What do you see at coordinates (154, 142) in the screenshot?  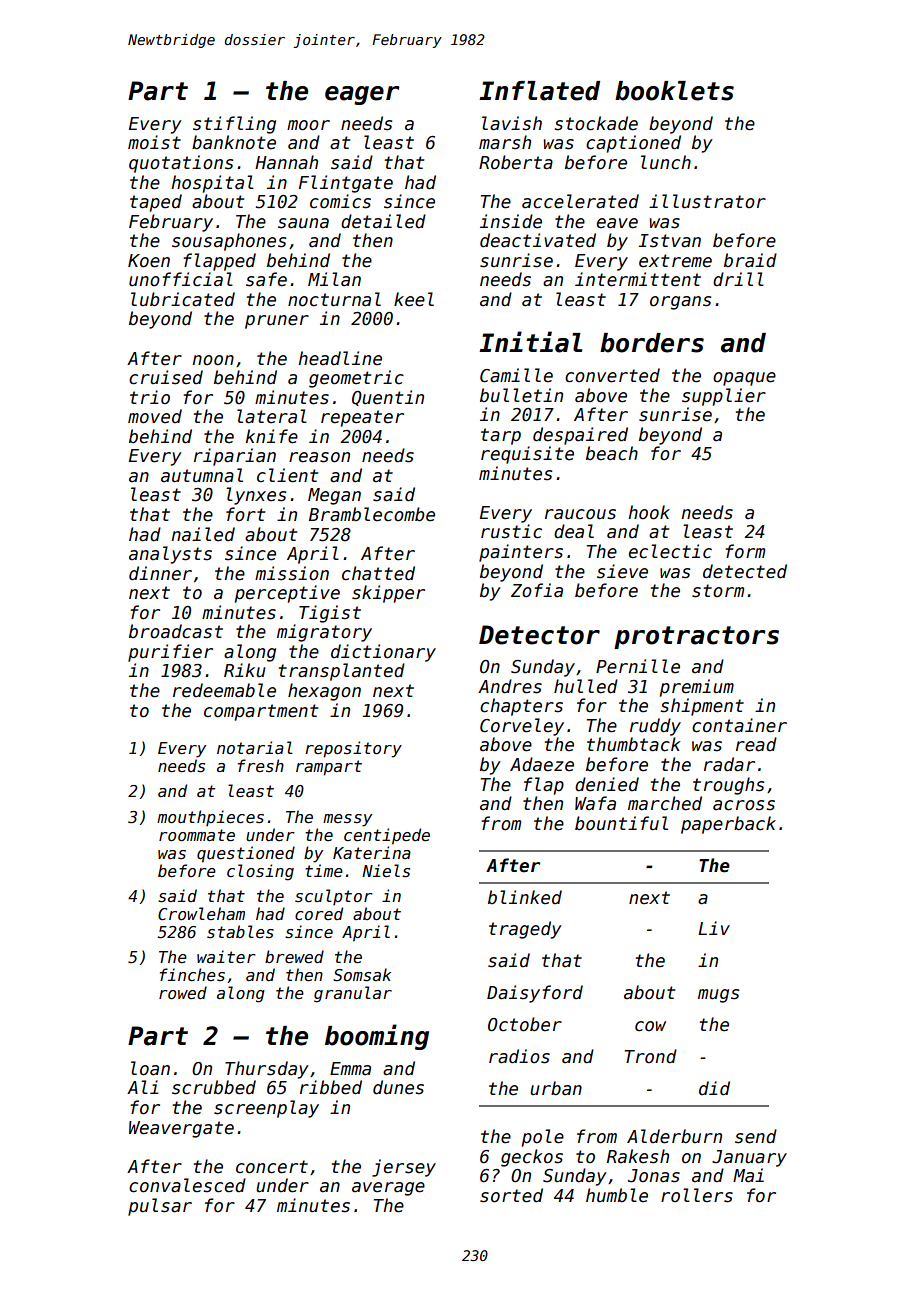 I see `moist` at bounding box center [154, 142].
